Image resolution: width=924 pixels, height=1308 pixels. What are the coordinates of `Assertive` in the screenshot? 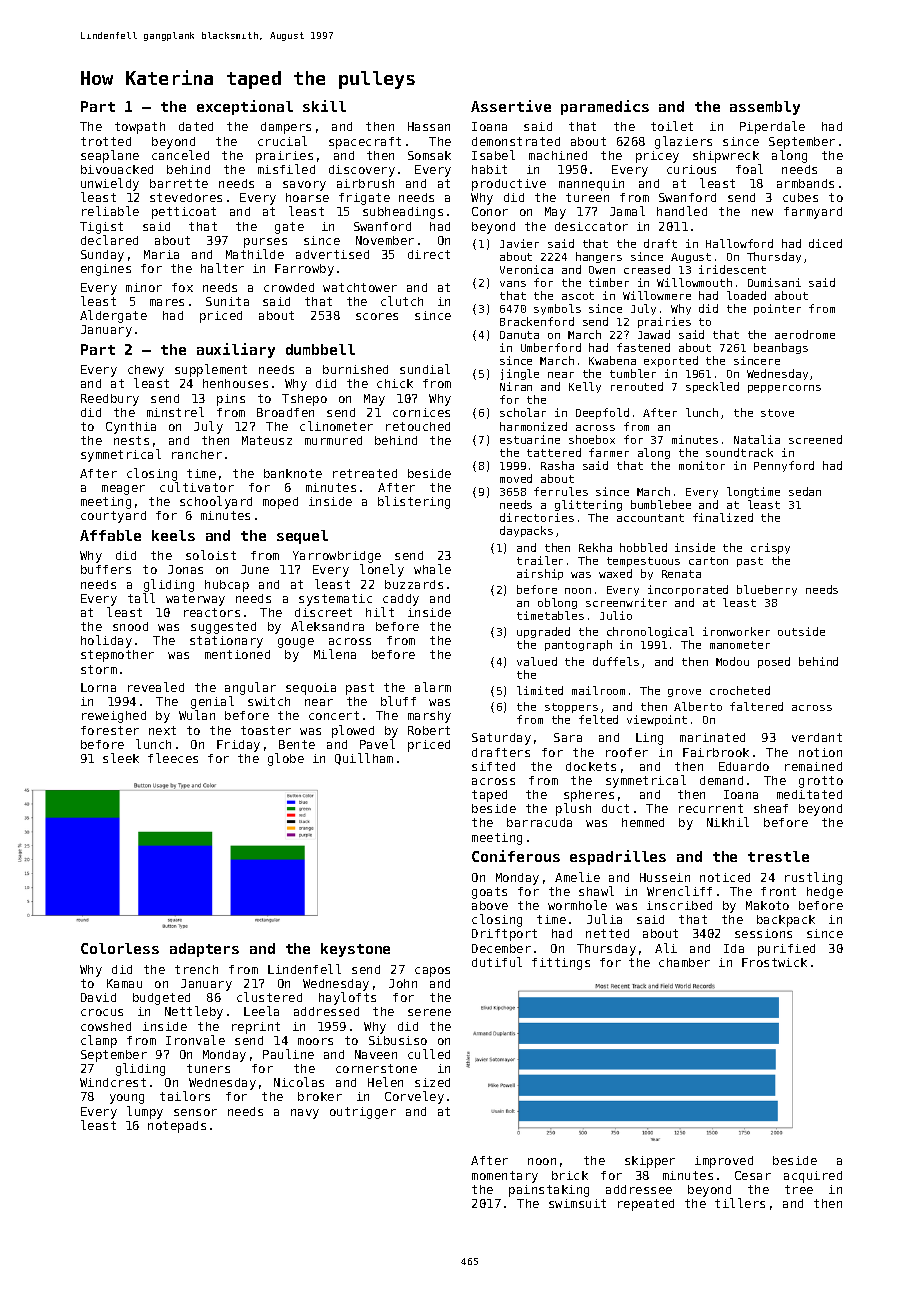 It's located at (511, 106).
